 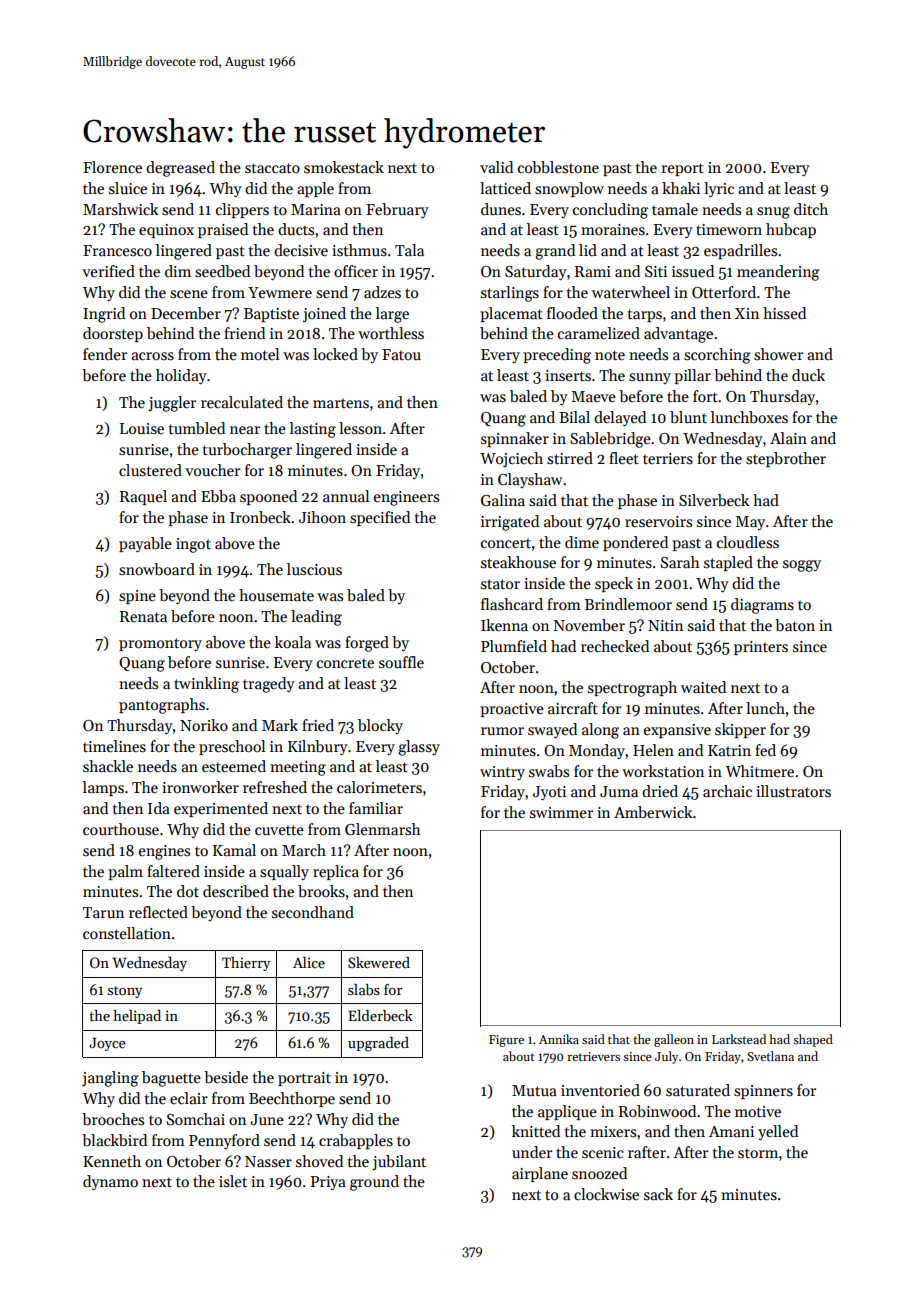 I want to click on Alain, so click(x=788, y=438).
